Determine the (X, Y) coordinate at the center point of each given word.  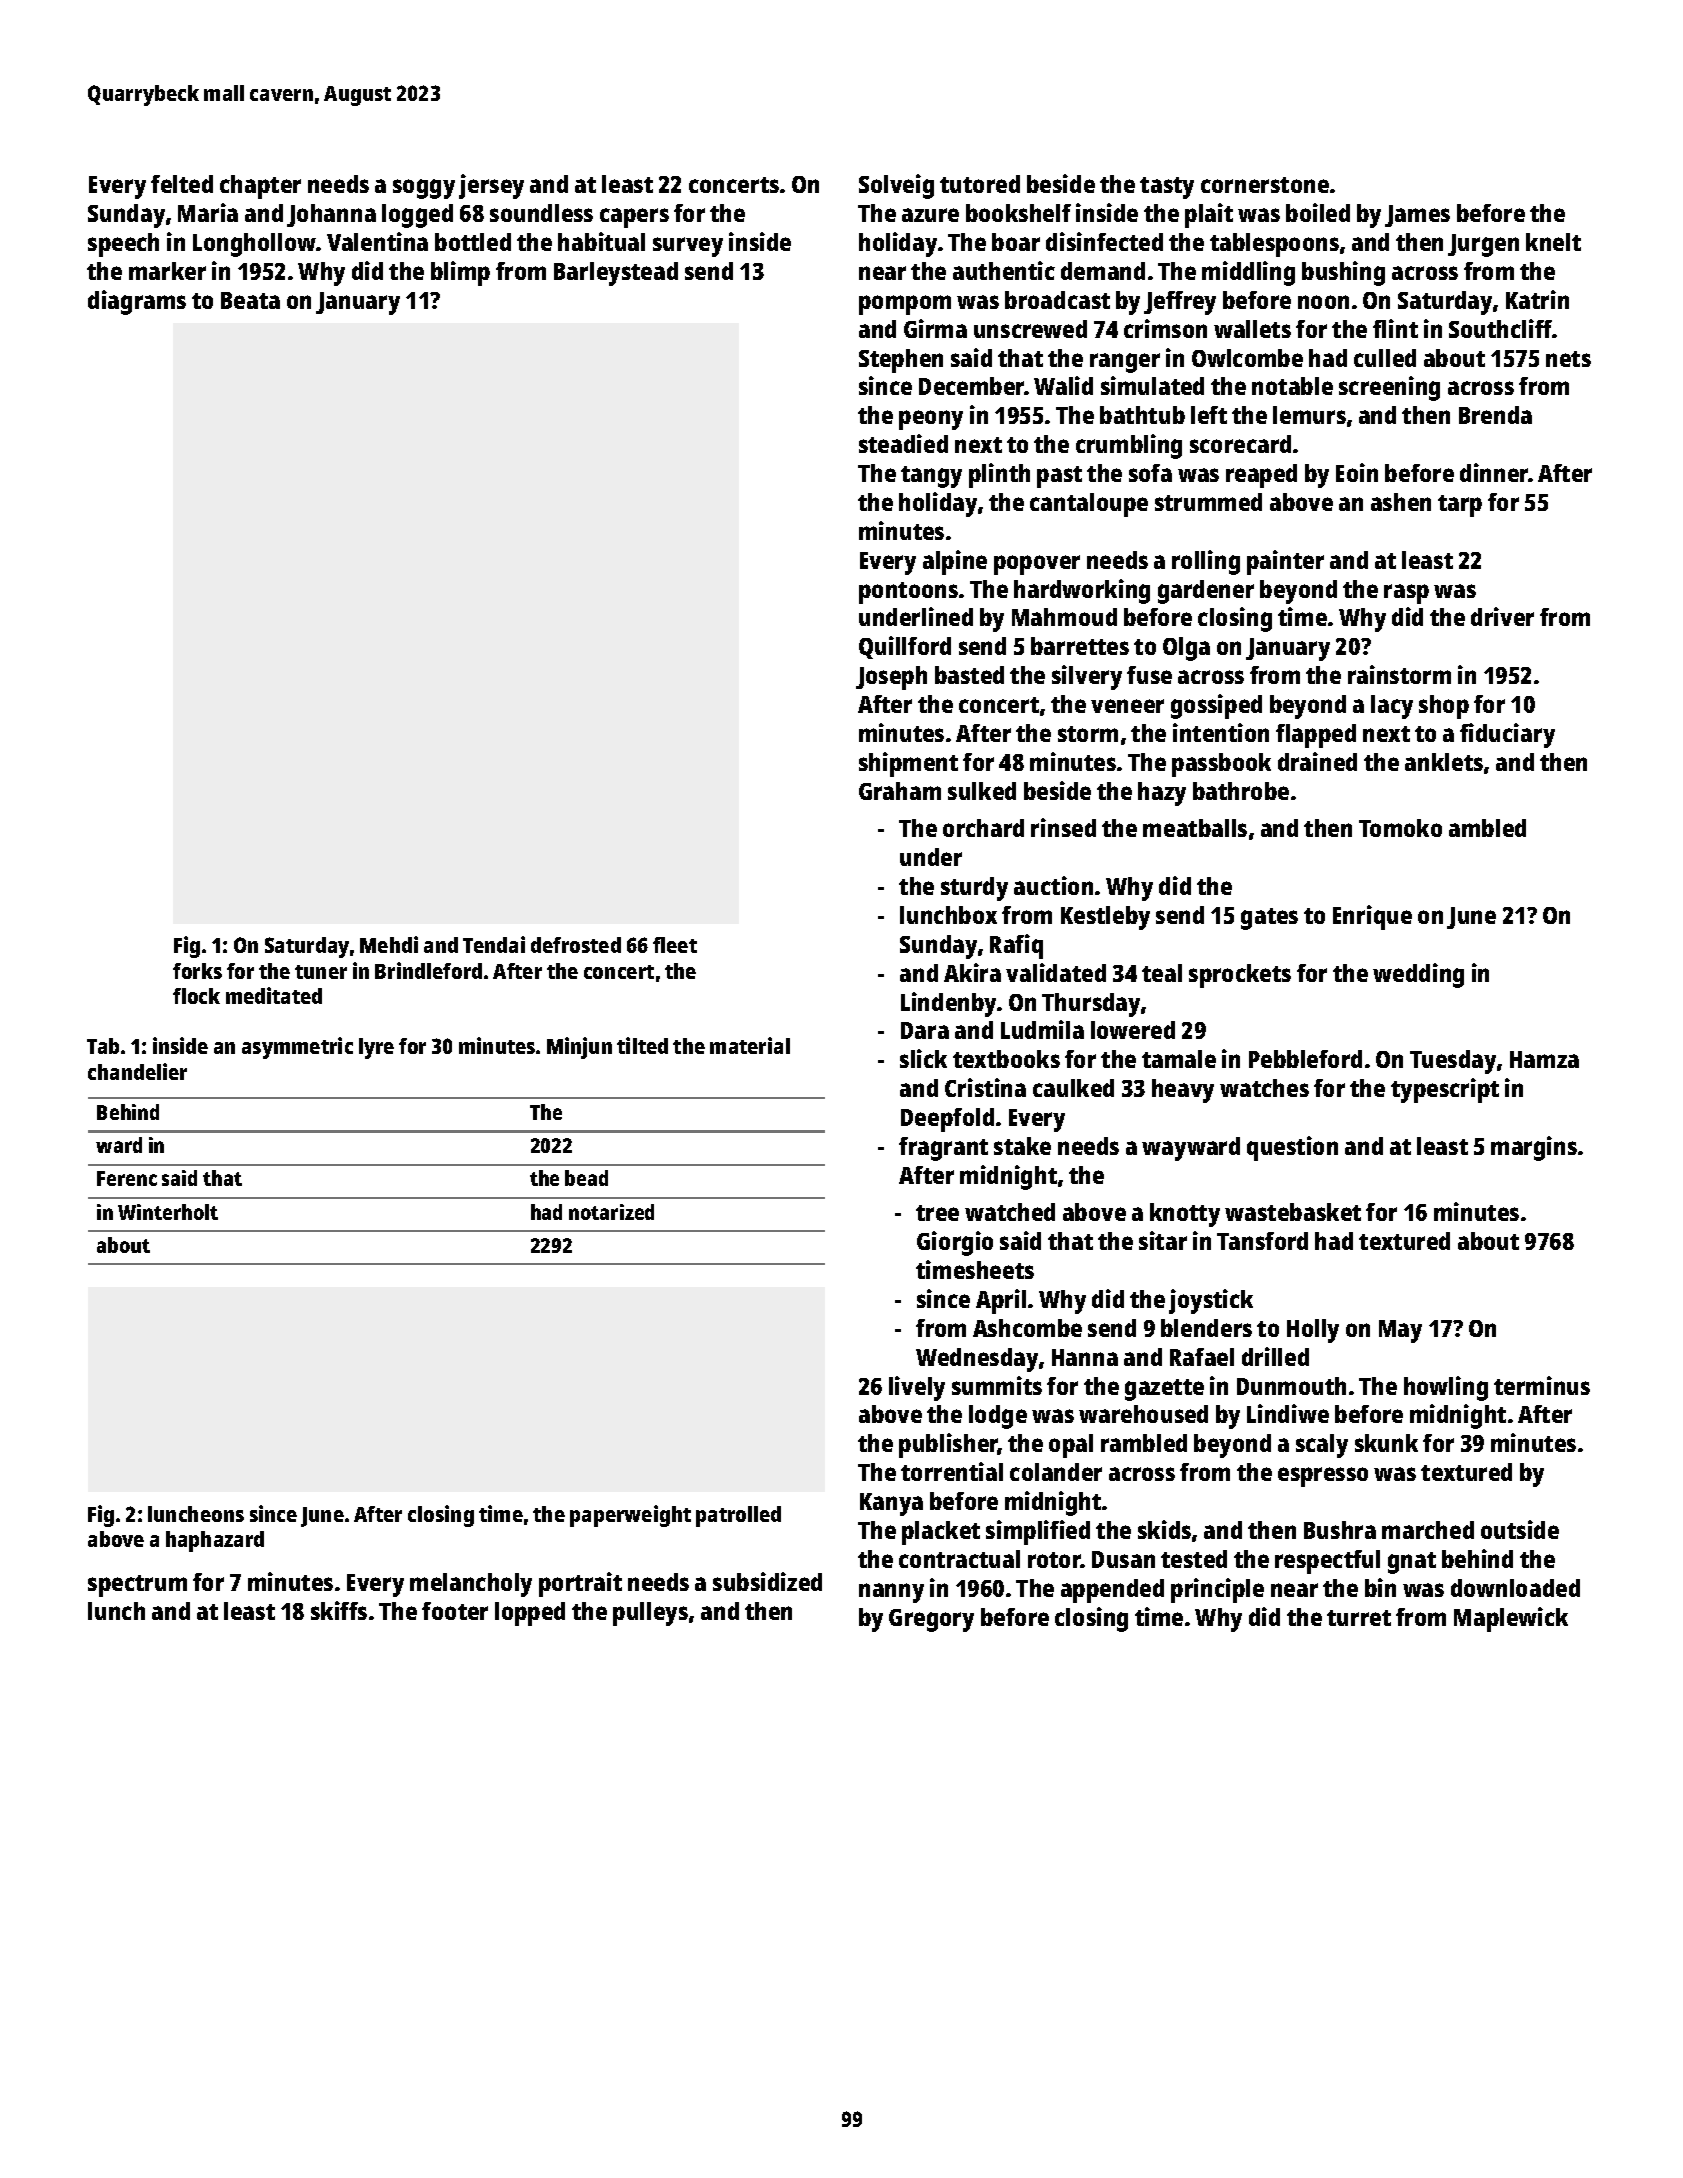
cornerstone (1265, 185)
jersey (491, 186)
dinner (1494, 472)
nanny (891, 1593)
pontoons (908, 593)
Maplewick (1511, 1619)
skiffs (339, 1610)
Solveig (896, 186)
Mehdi (389, 944)
